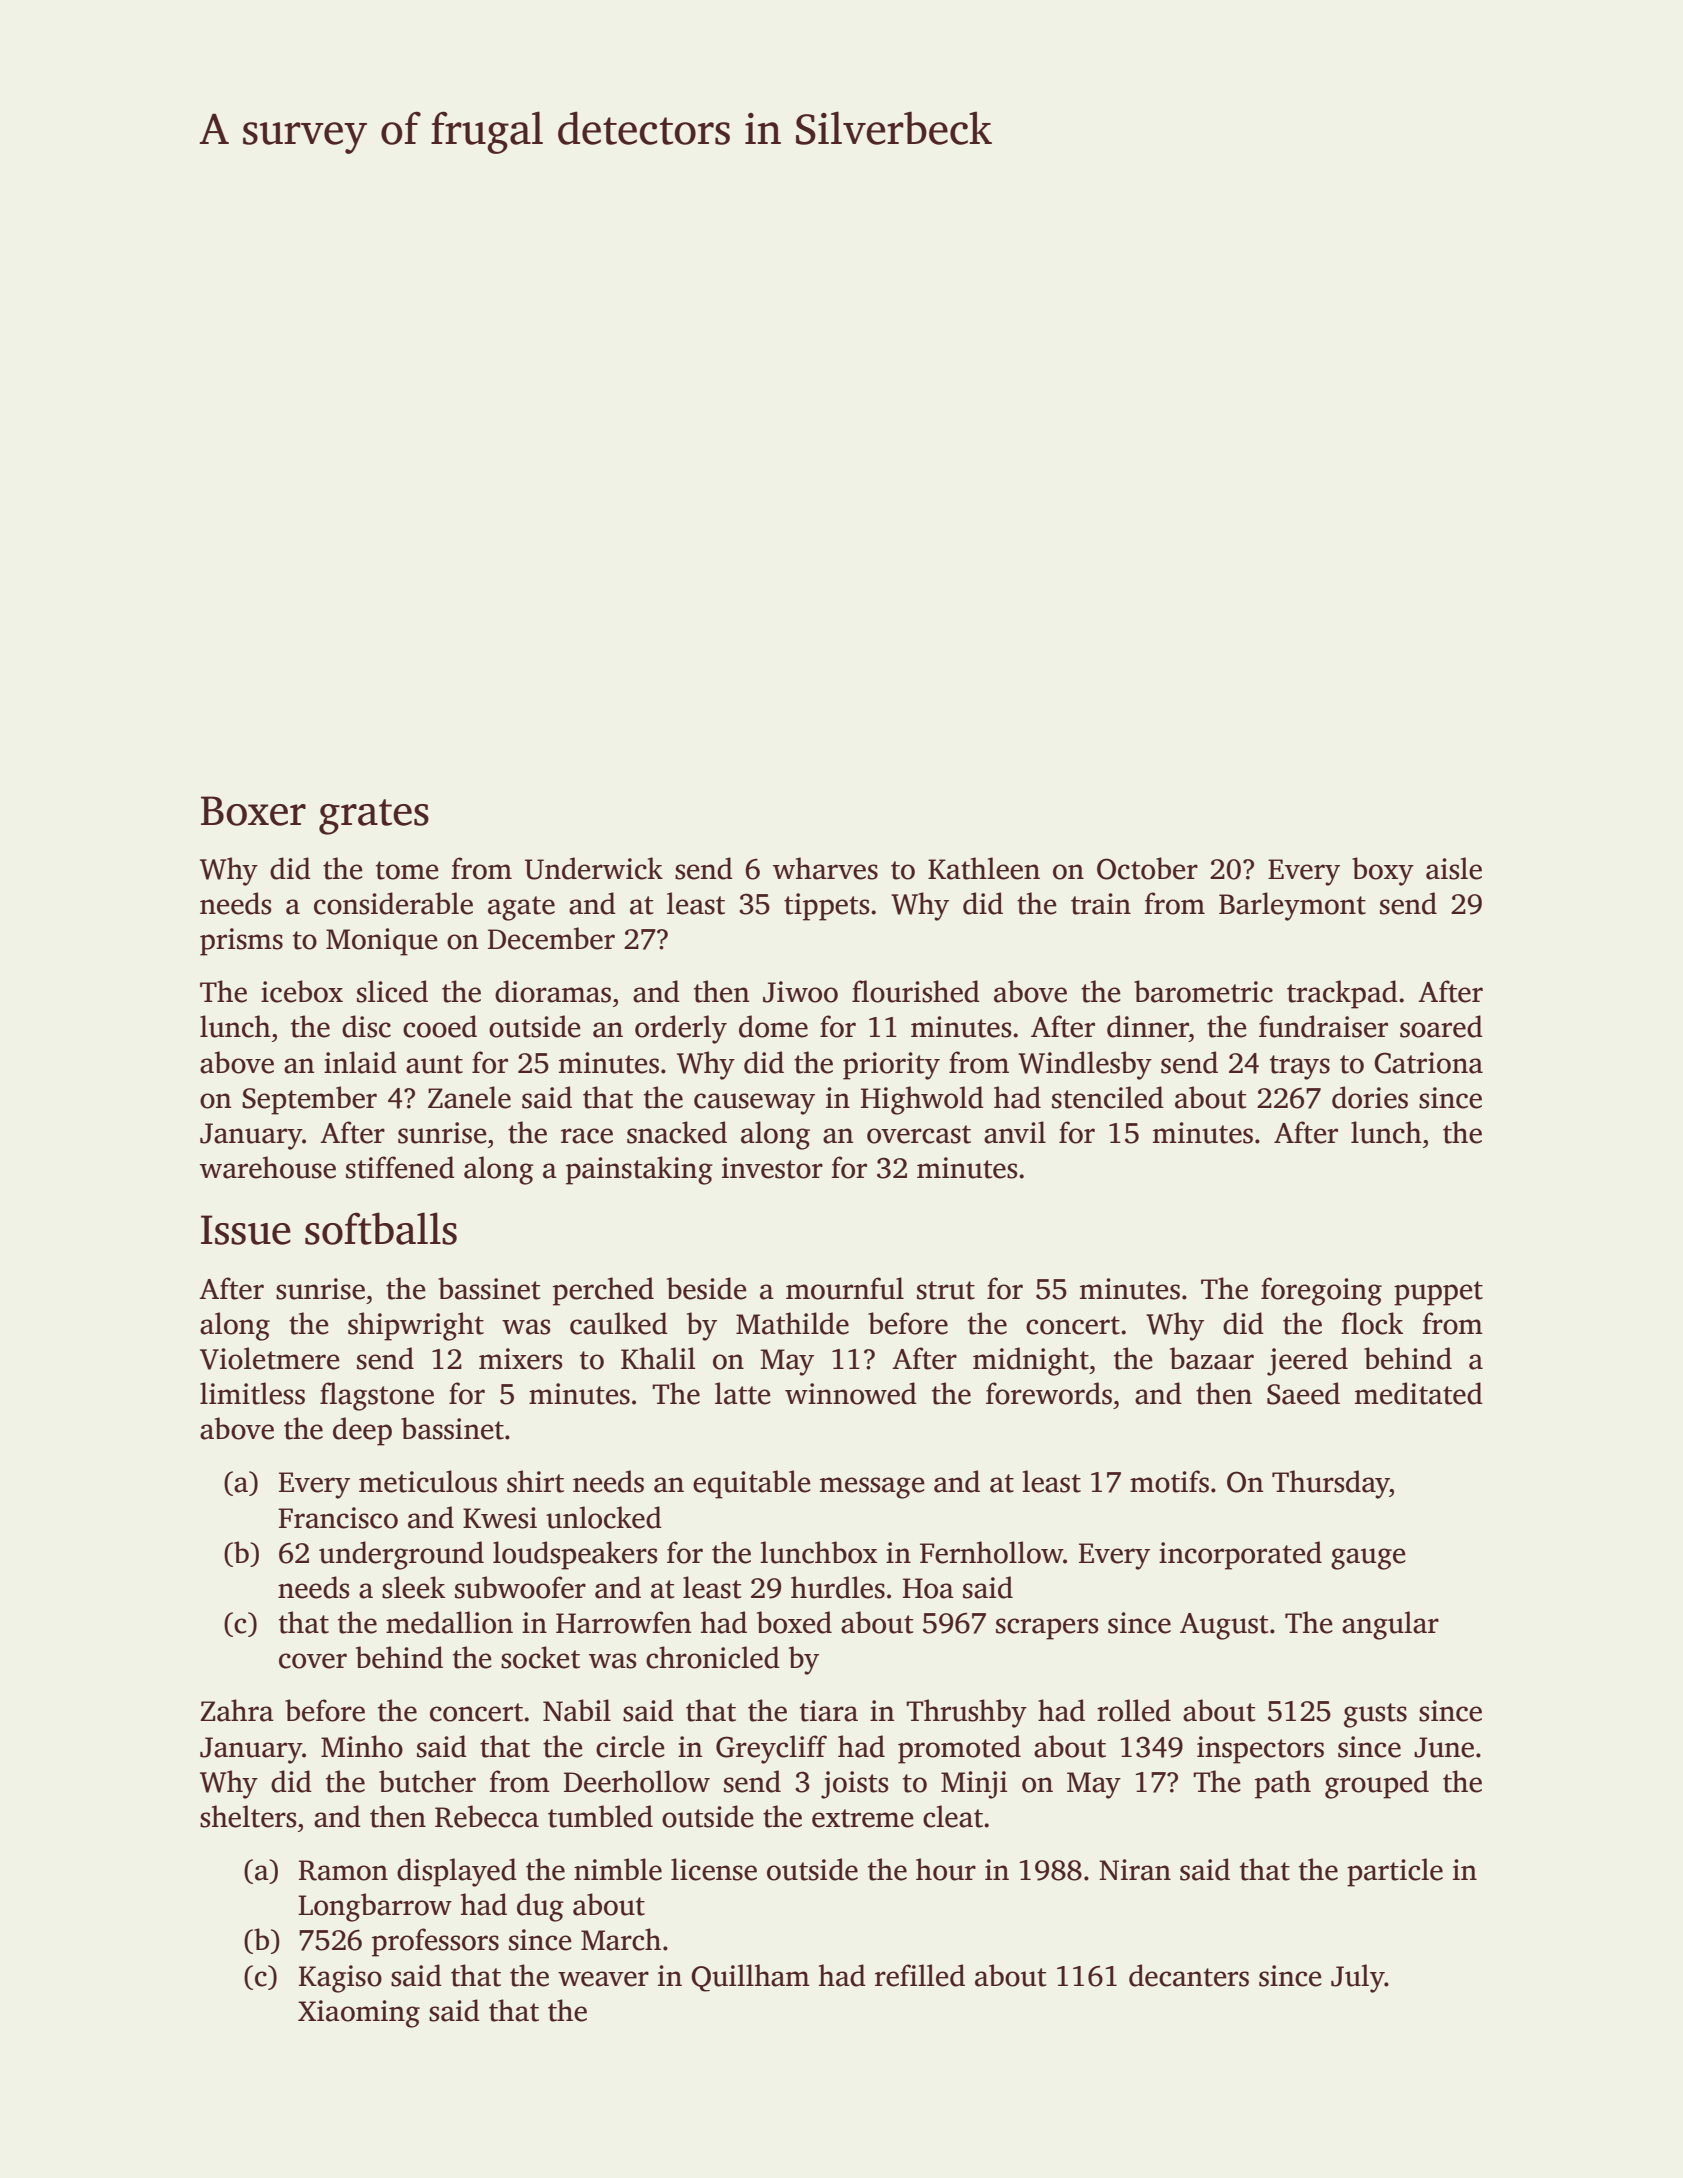 The width and height of the screenshot is (1683, 2178). I want to click on Niran, so click(1135, 1870).
